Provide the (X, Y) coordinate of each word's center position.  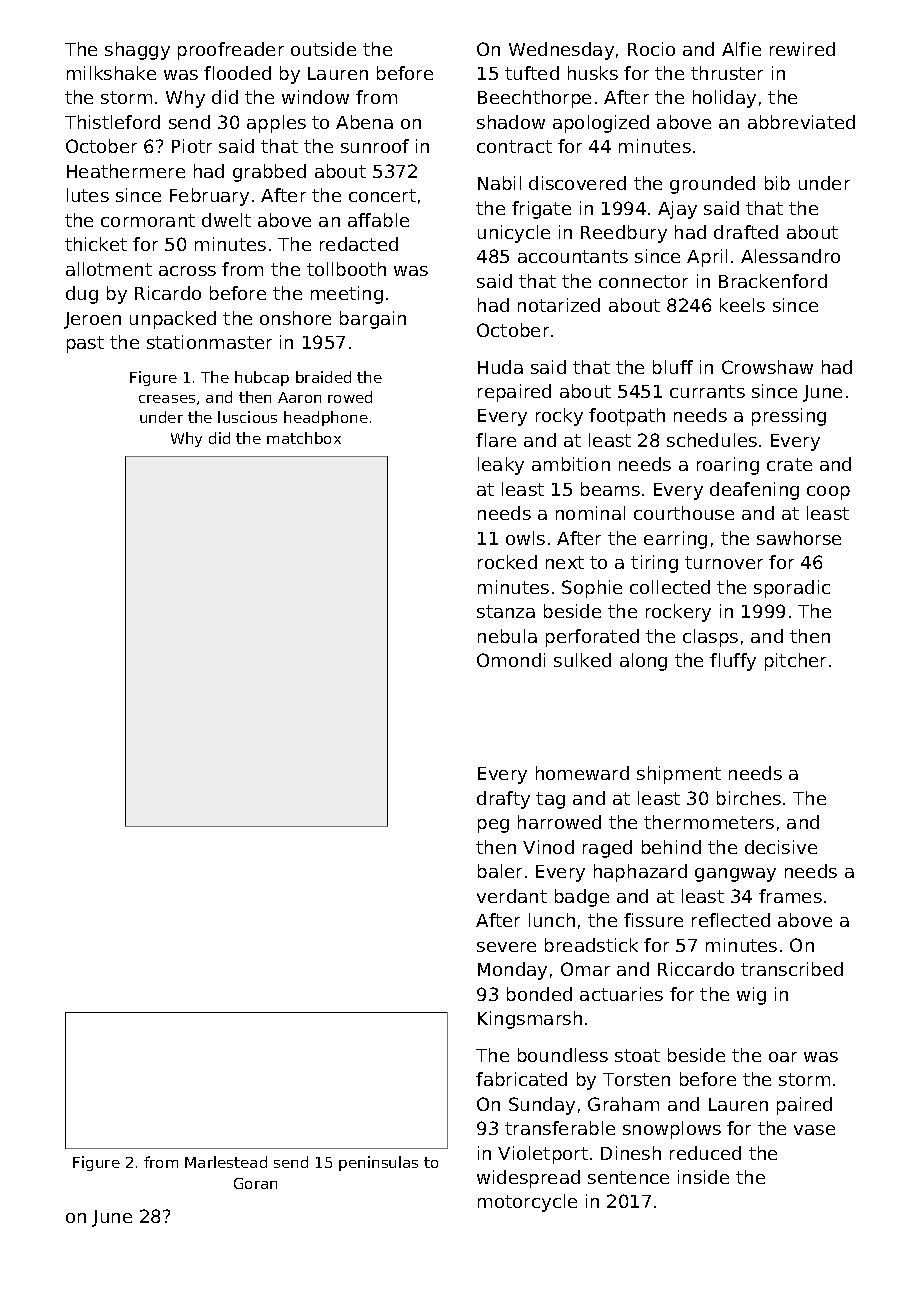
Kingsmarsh (530, 1020)
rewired (802, 49)
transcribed (792, 969)
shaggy (137, 51)
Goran (255, 1183)
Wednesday (561, 51)
